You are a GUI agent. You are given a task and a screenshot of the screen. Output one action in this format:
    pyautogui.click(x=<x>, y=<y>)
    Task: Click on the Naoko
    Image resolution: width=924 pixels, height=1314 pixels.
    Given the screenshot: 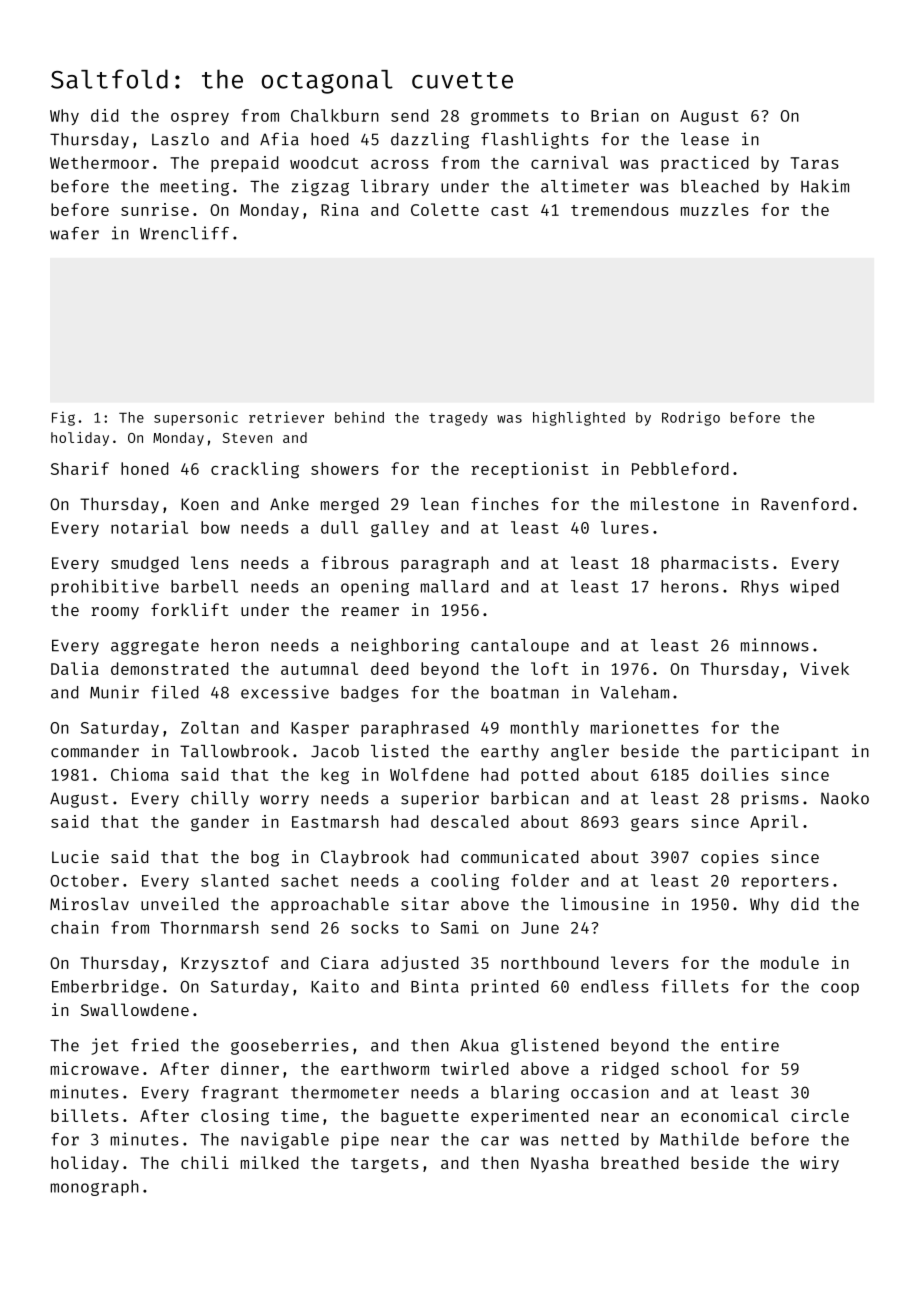 What is the action you would take?
    pyautogui.click(x=845, y=798)
